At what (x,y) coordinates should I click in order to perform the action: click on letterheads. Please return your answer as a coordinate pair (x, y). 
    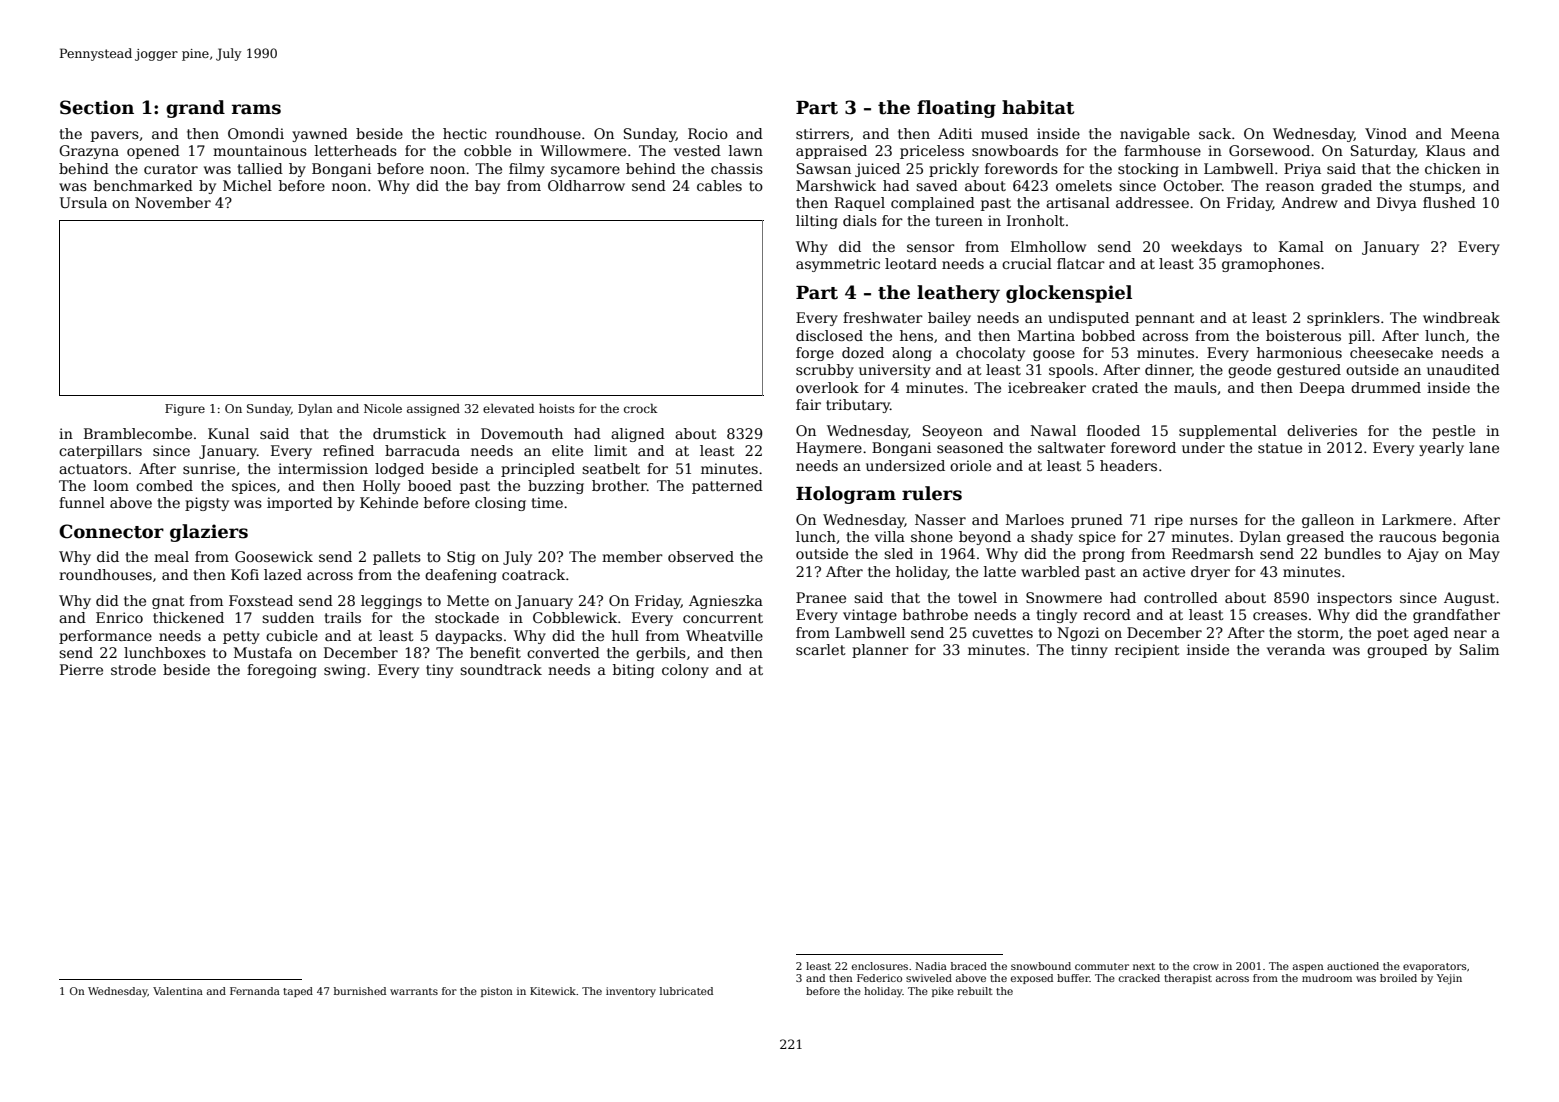
    Looking at the image, I should click on (356, 150).
